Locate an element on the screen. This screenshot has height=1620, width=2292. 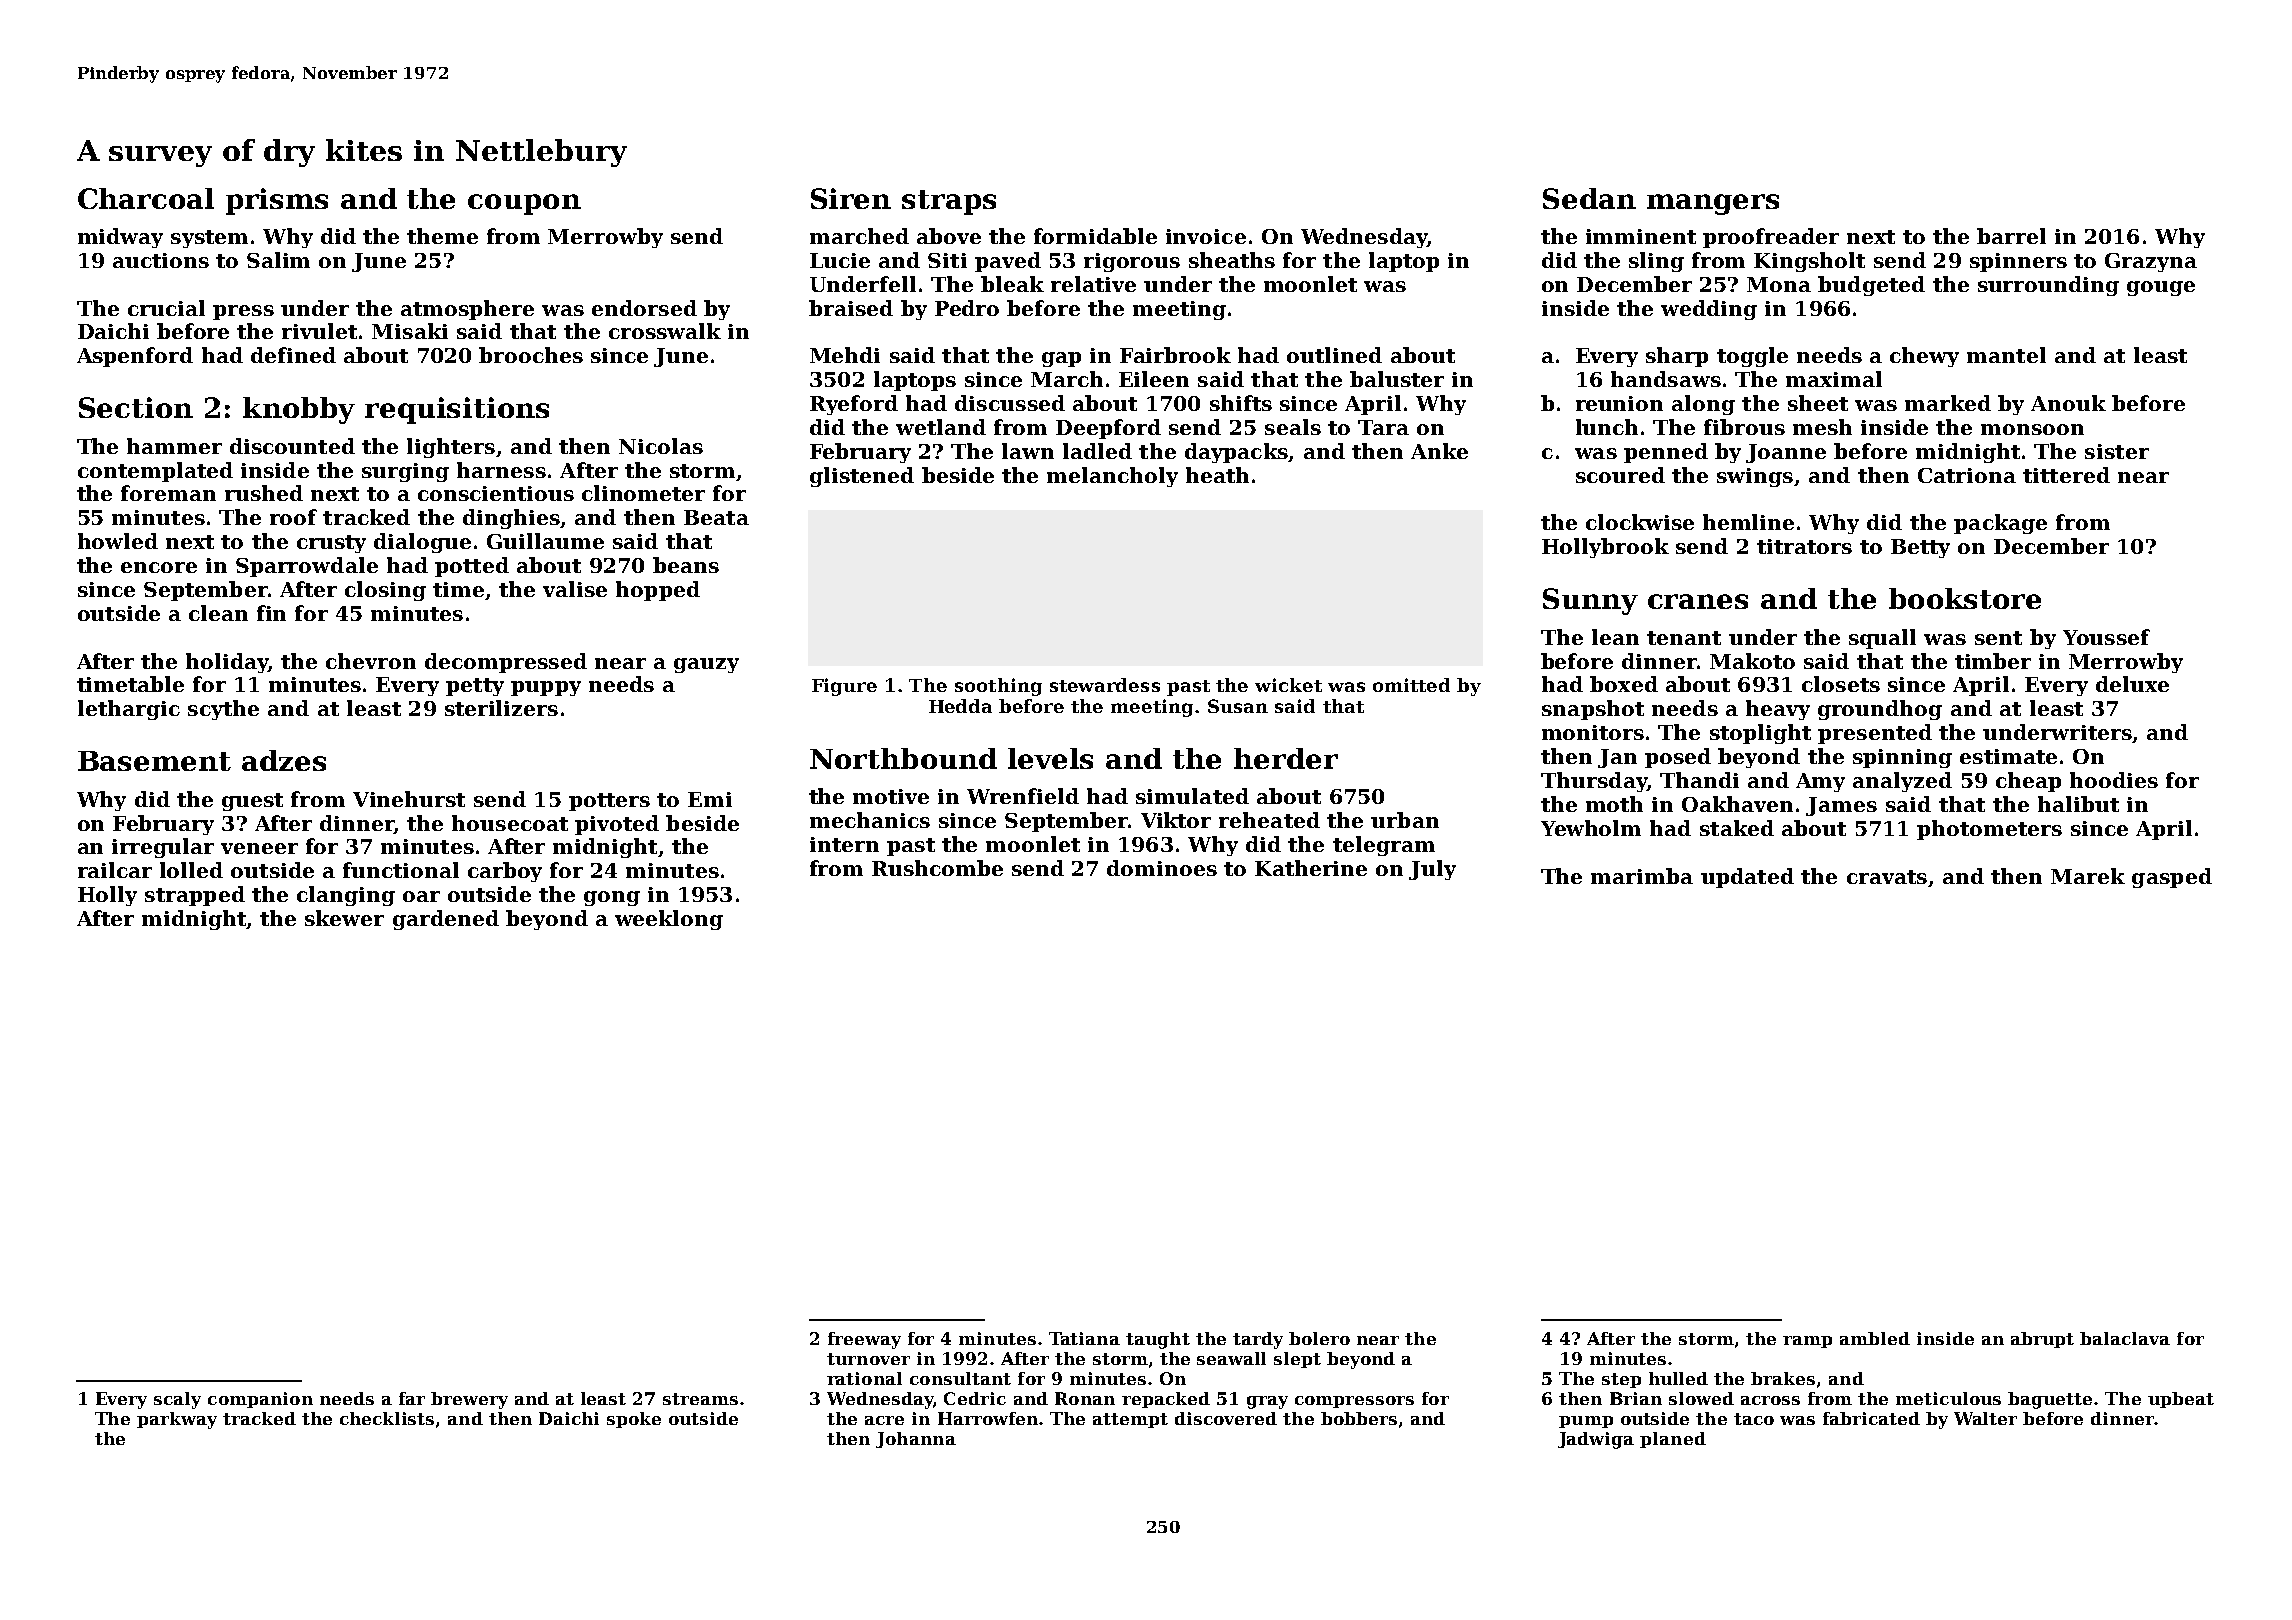
sterilizers is located at coordinates (501, 708).
